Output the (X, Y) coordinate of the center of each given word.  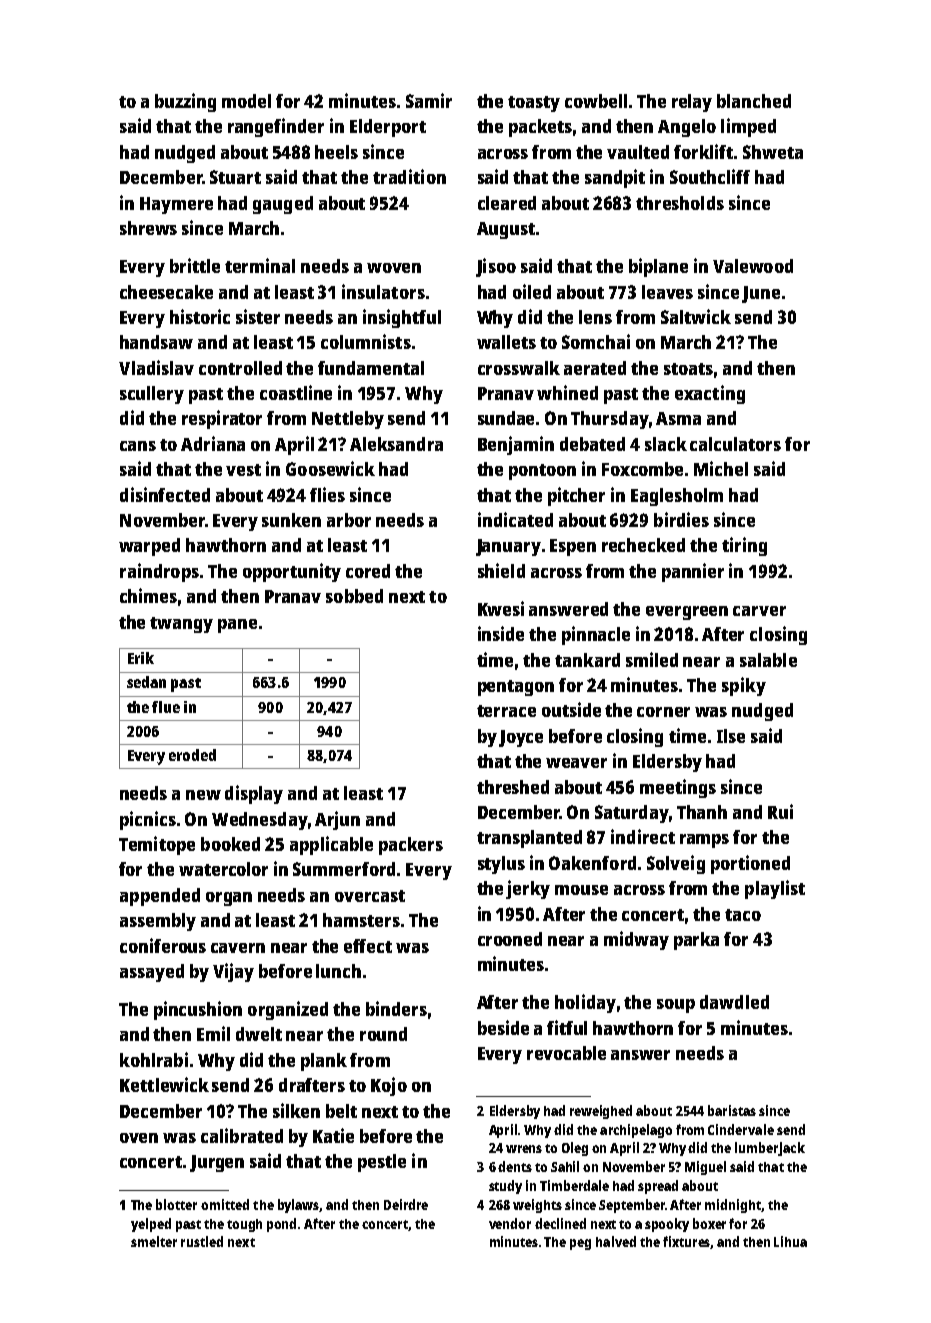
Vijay (233, 972)
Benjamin (516, 445)
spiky (744, 686)
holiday (585, 1003)
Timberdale (574, 1185)
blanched (754, 101)
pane (237, 626)
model (246, 101)
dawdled (734, 1002)
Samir (429, 100)
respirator (222, 419)
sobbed (354, 596)
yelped (151, 1225)
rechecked (643, 545)
